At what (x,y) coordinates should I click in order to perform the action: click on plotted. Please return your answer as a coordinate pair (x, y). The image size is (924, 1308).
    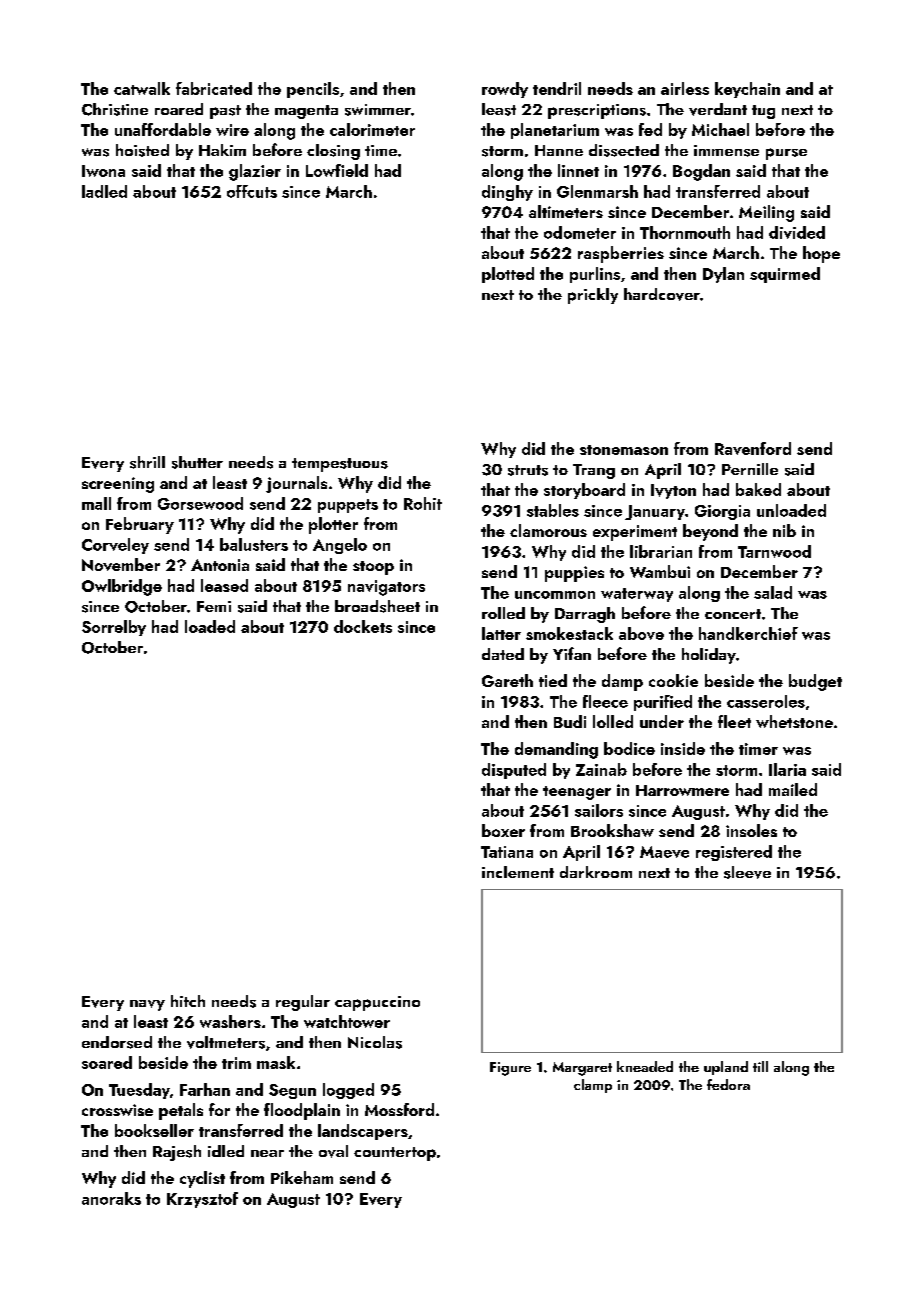
    Looking at the image, I should click on (508, 275).
